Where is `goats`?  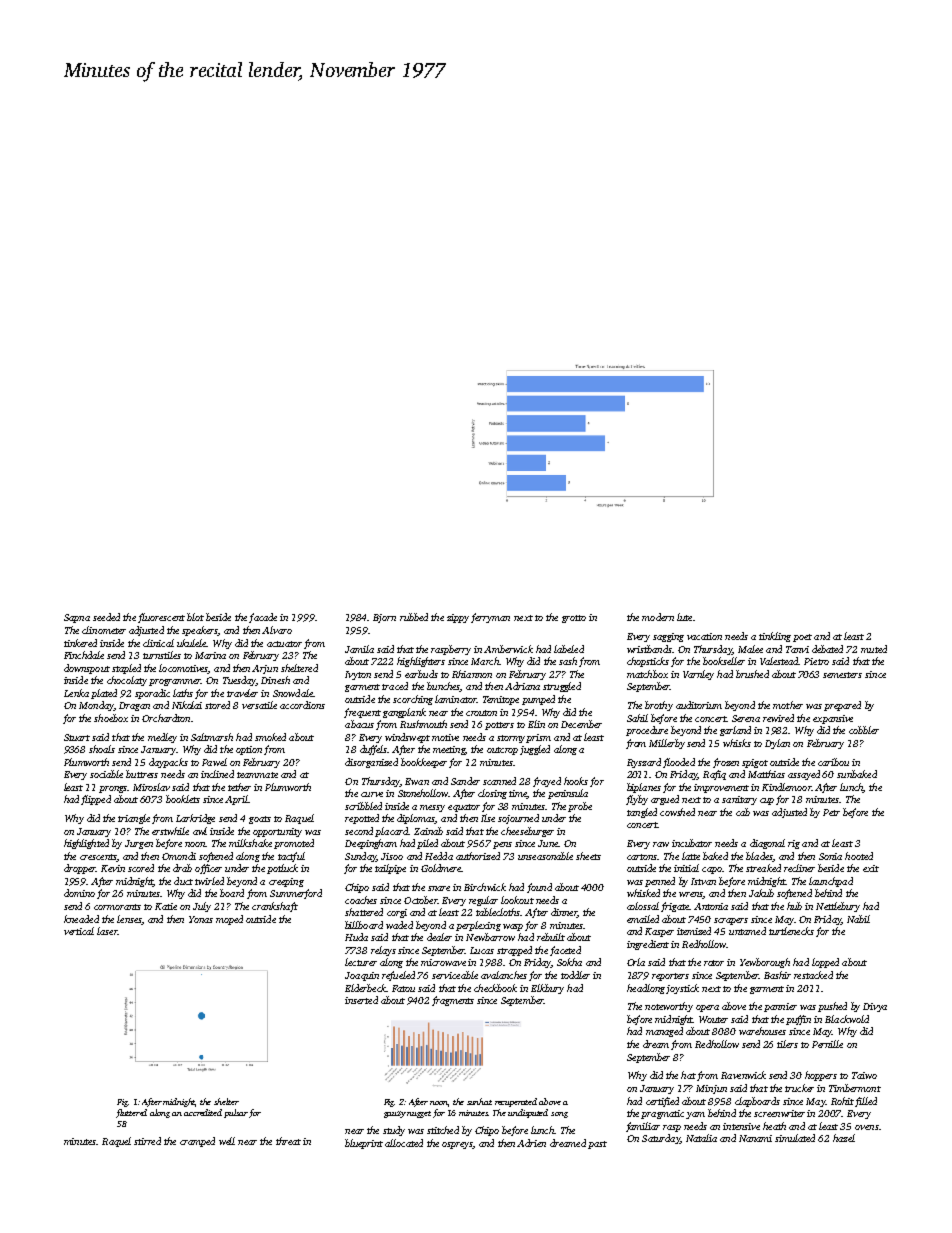 goats is located at coordinates (260, 820).
